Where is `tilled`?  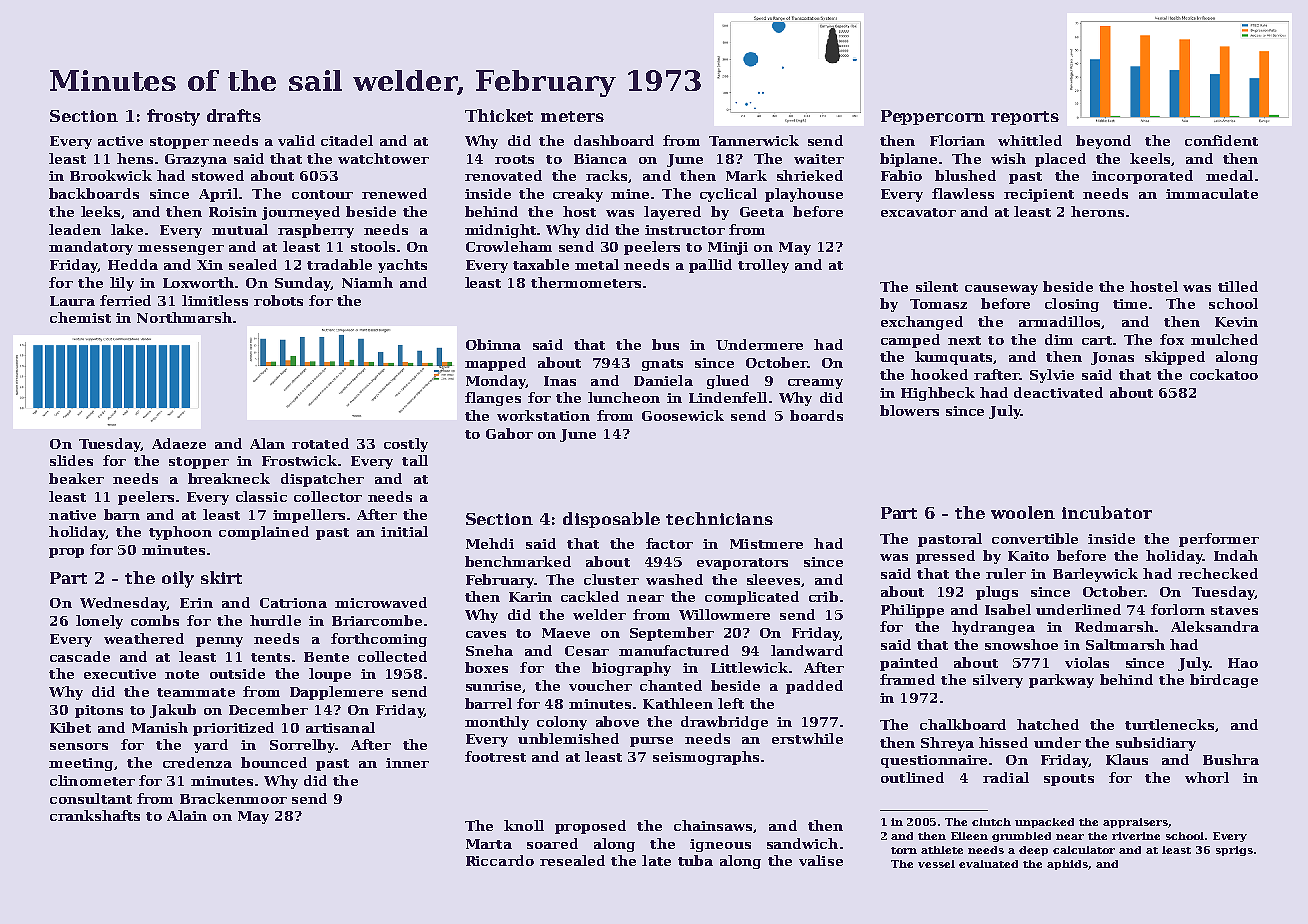 tilled is located at coordinates (1238, 286).
